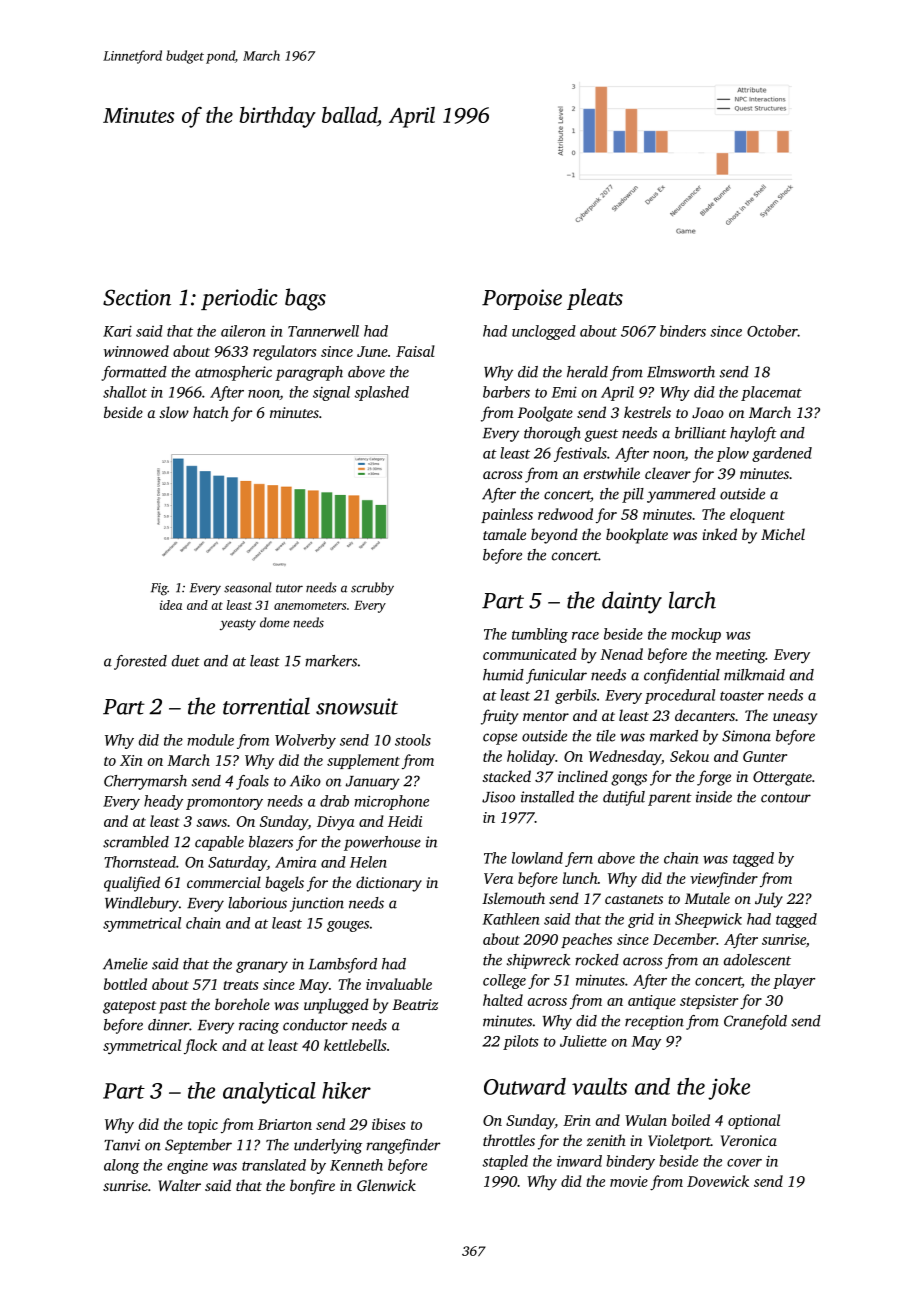 The width and height of the screenshot is (924, 1308). I want to click on Dovewick, so click(718, 1181).
